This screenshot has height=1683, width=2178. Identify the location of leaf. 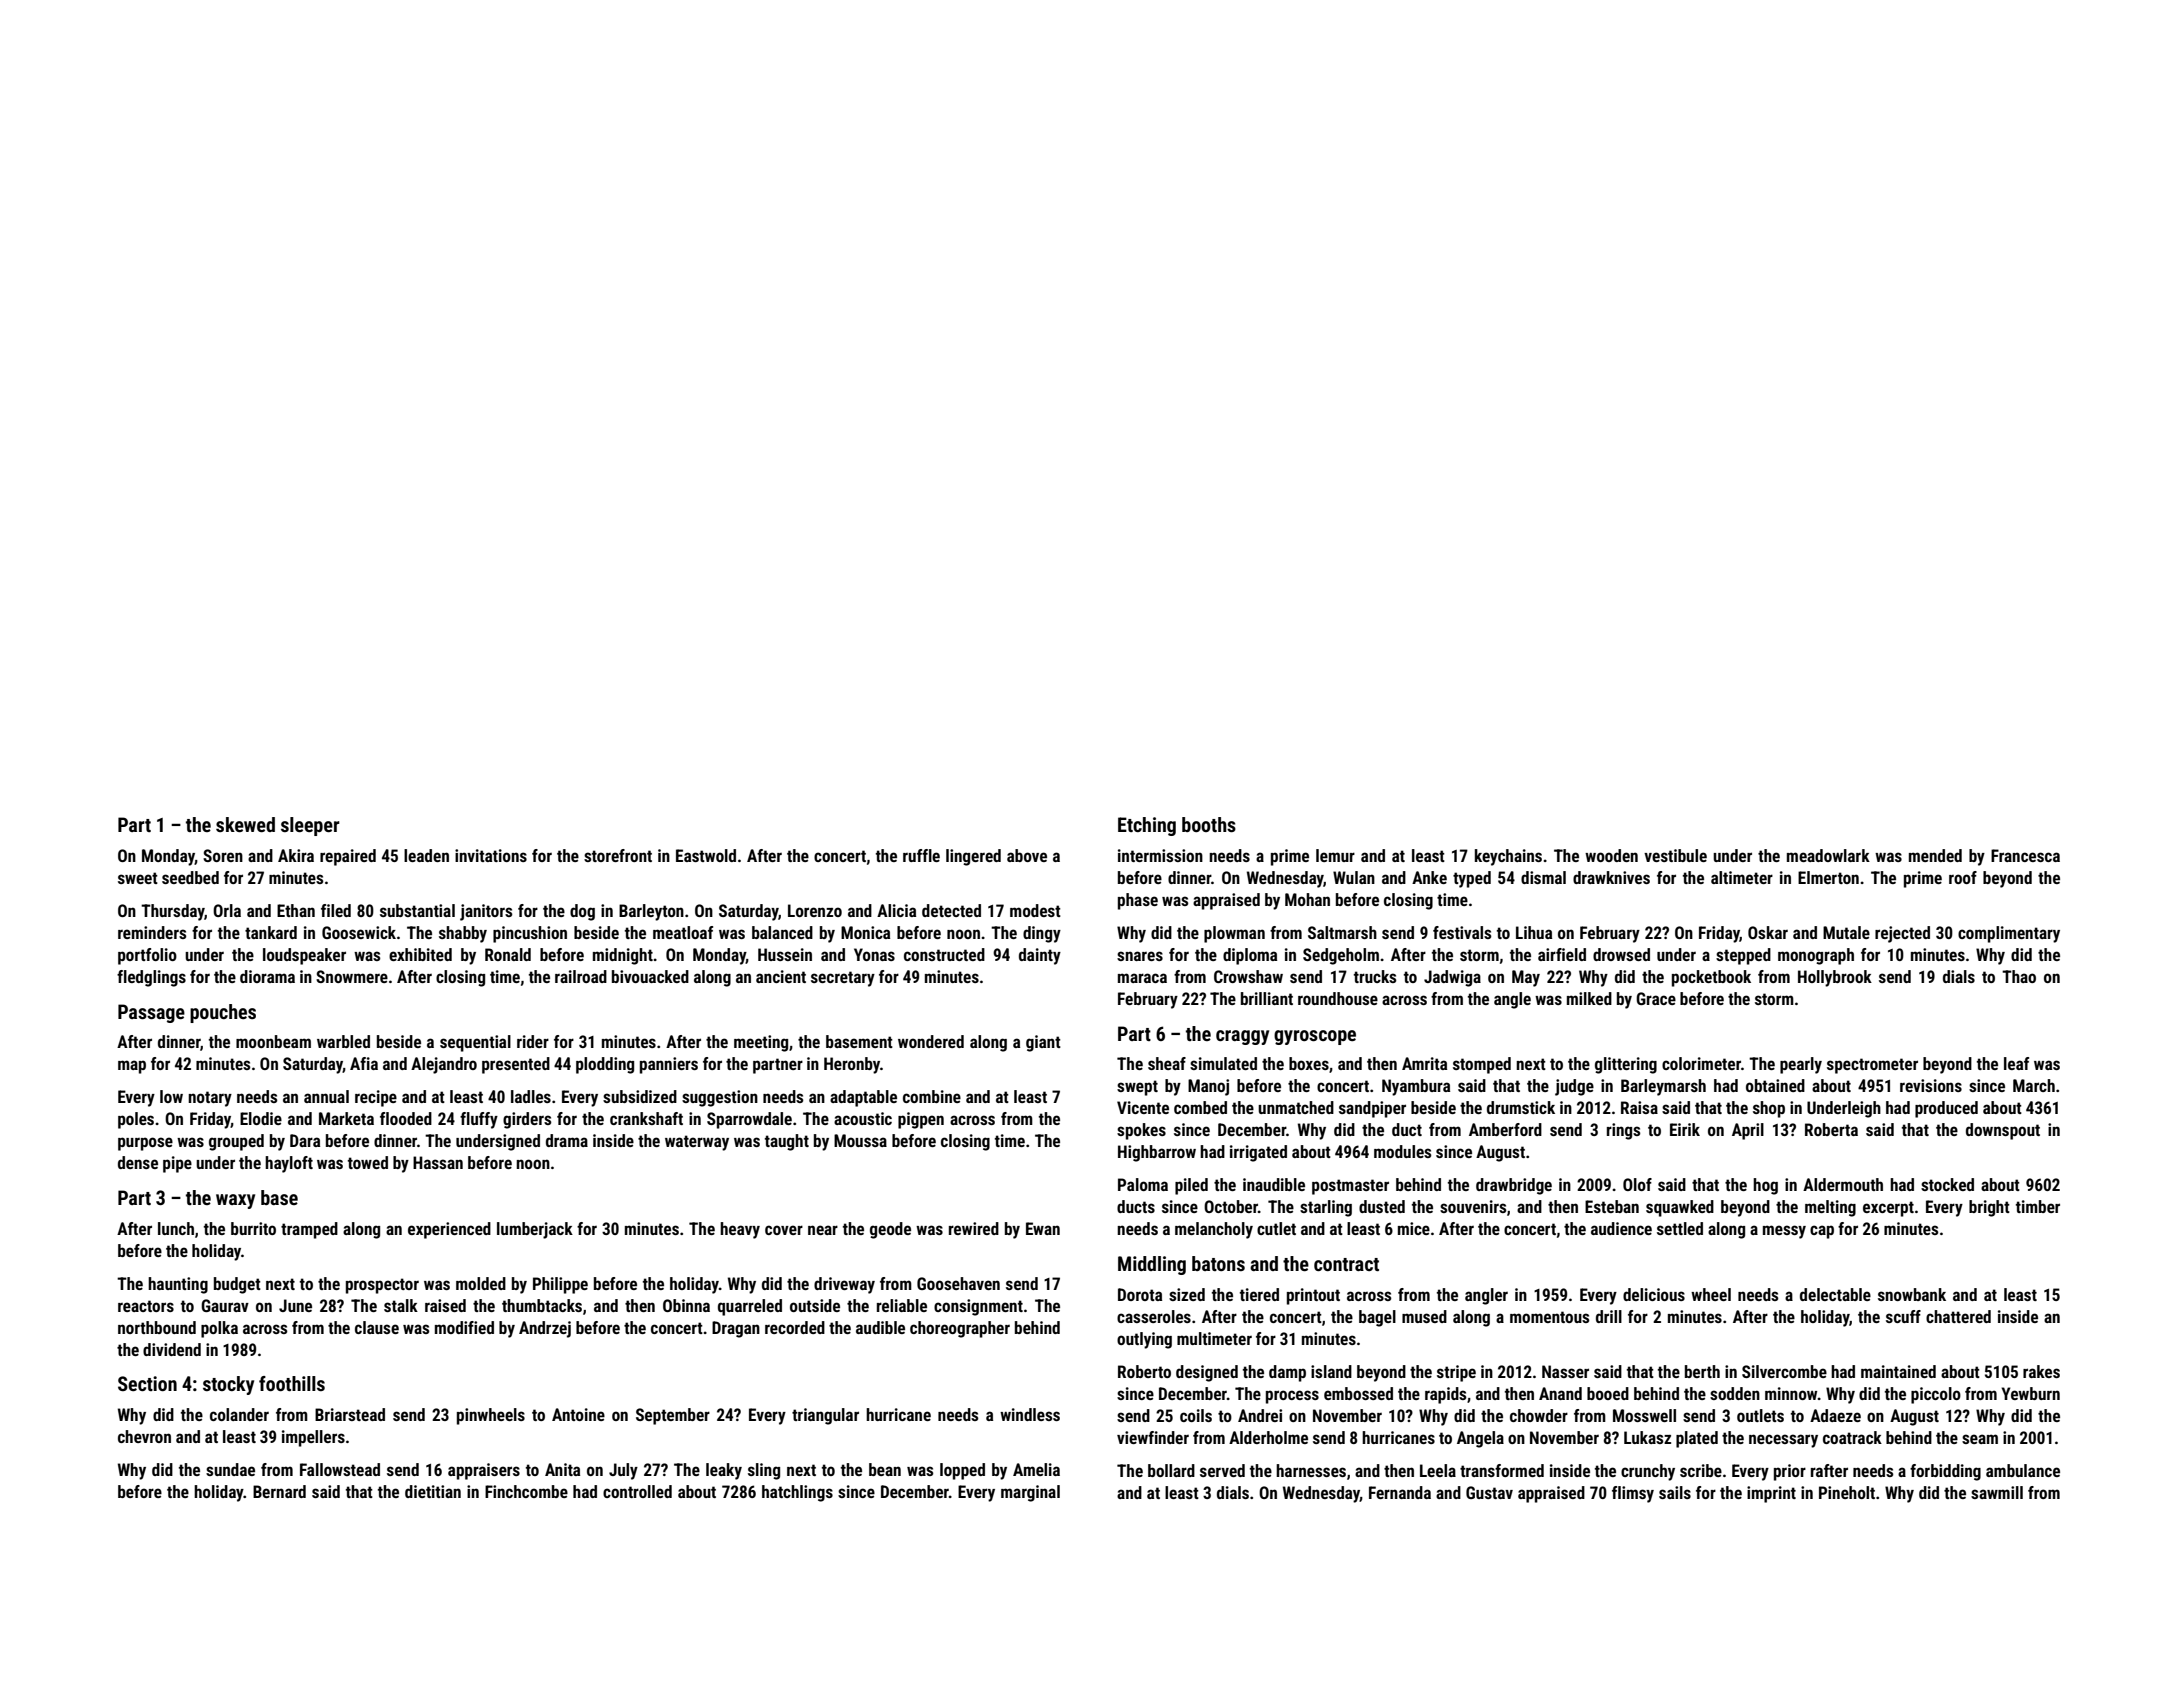
(2016, 1063).
